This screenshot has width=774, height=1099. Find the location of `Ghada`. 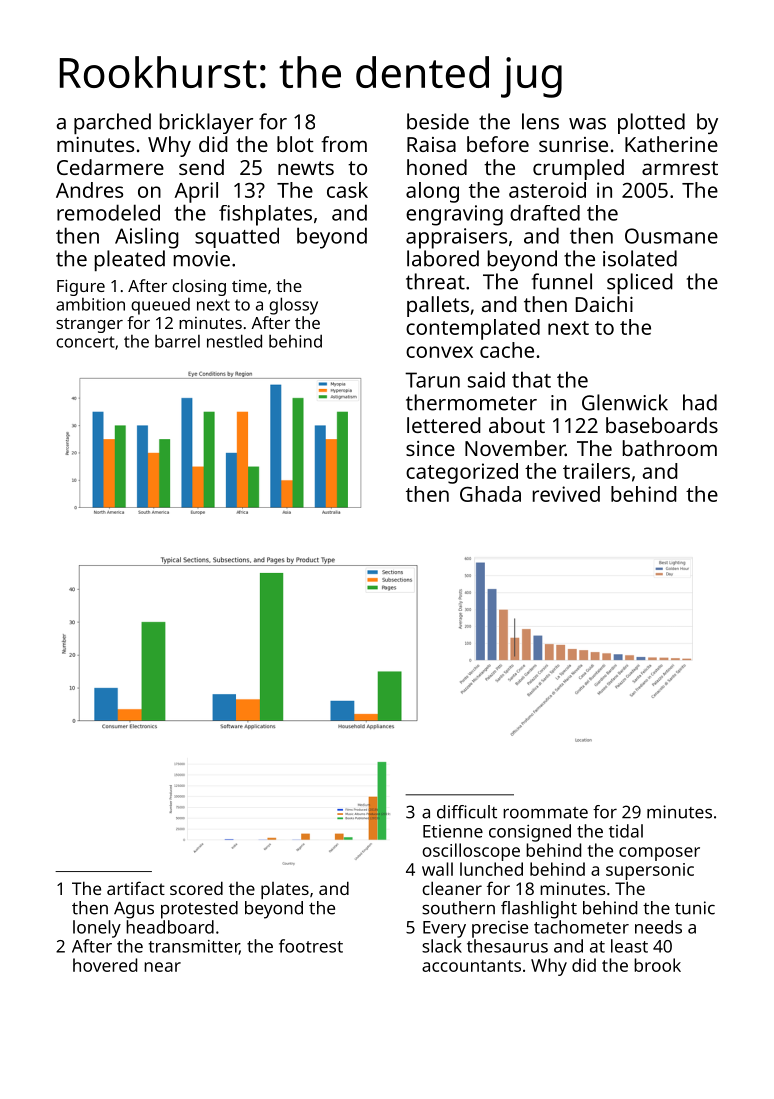

Ghada is located at coordinates (490, 494).
